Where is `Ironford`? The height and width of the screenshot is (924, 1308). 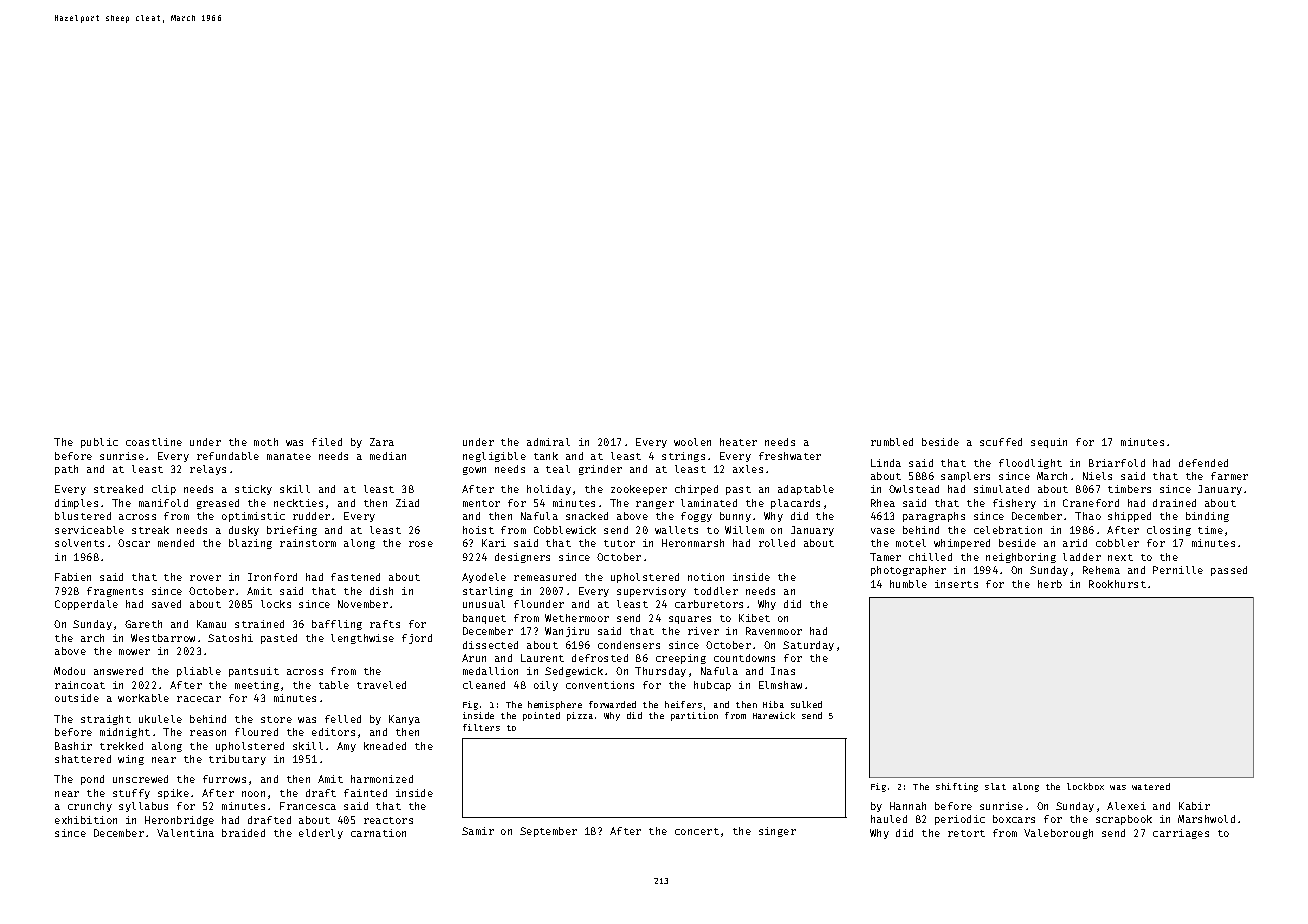 Ironford is located at coordinates (272, 577).
